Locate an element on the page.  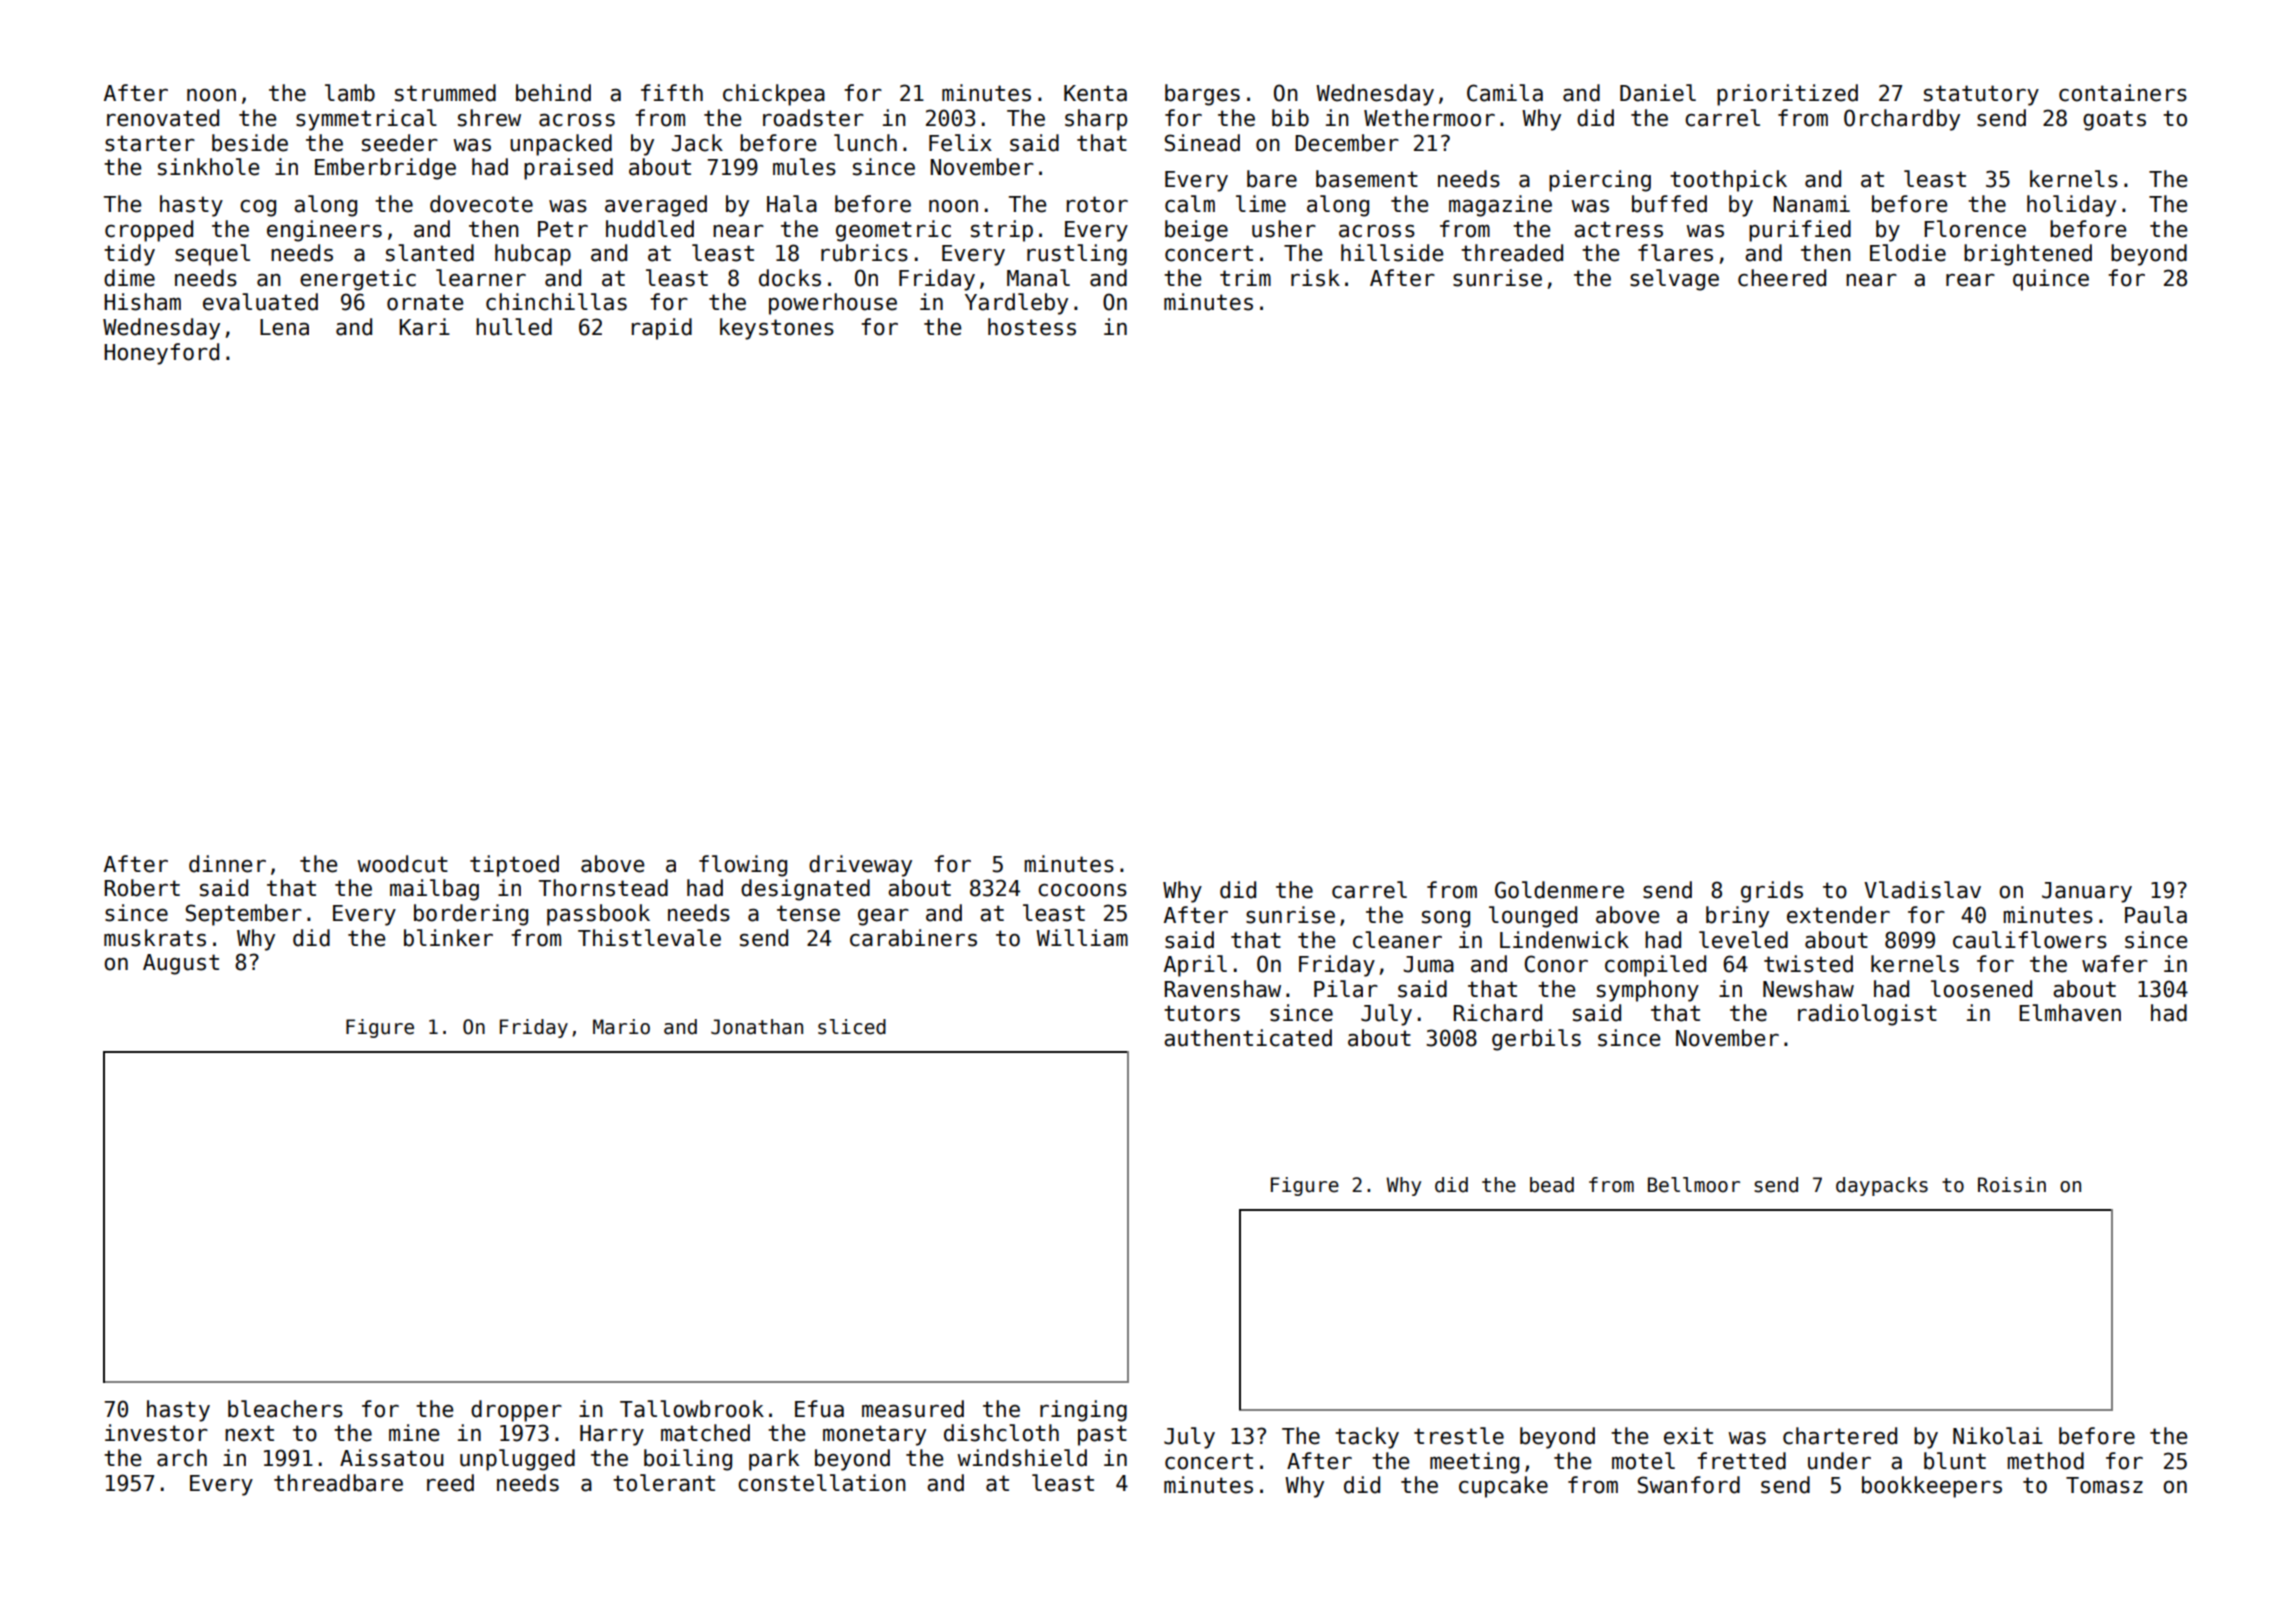
tolerant is located at coordinates (664, 1483).
